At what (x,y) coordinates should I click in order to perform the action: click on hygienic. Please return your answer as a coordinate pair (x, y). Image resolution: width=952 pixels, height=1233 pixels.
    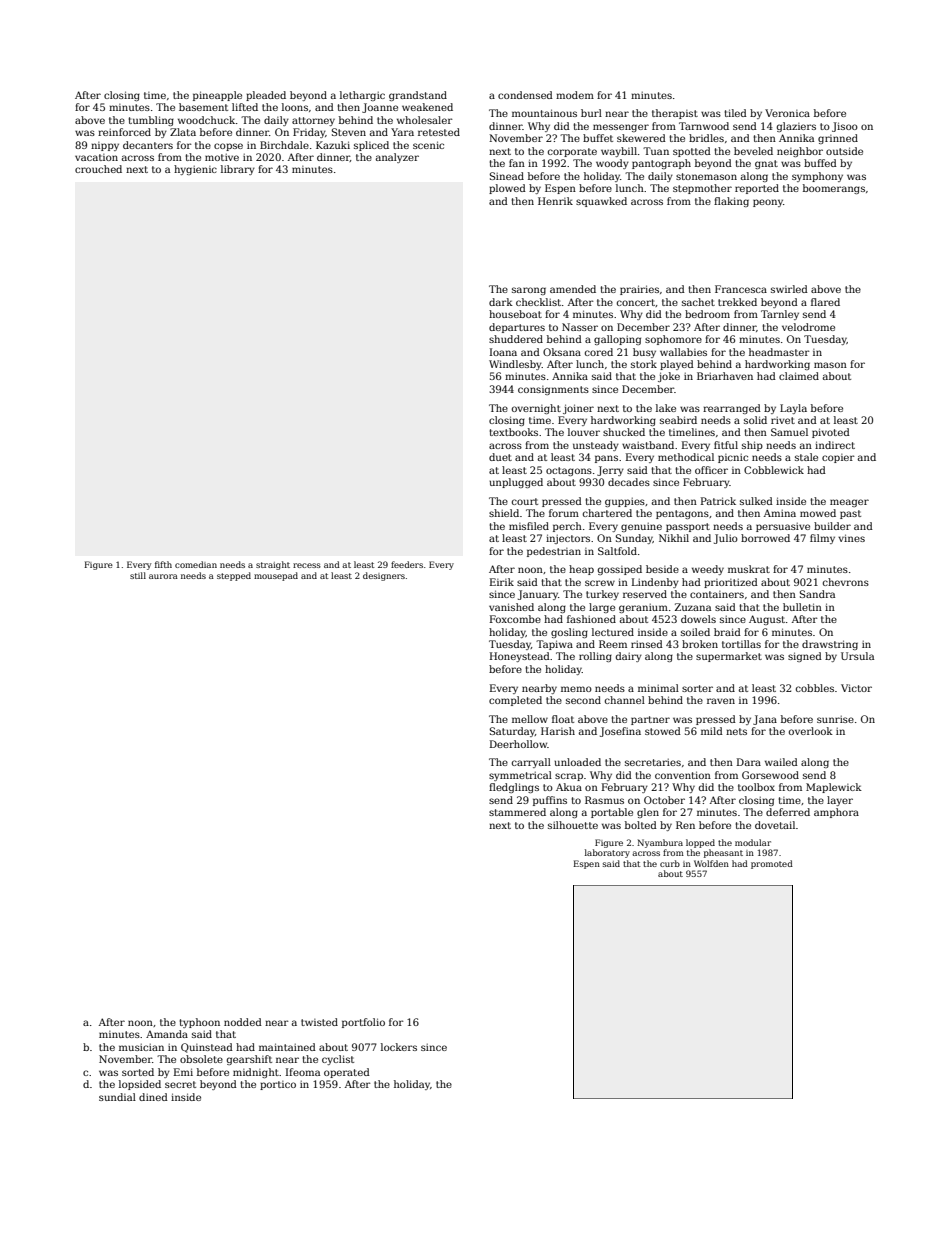
    Looking at the image, I should click on (195, 170).
